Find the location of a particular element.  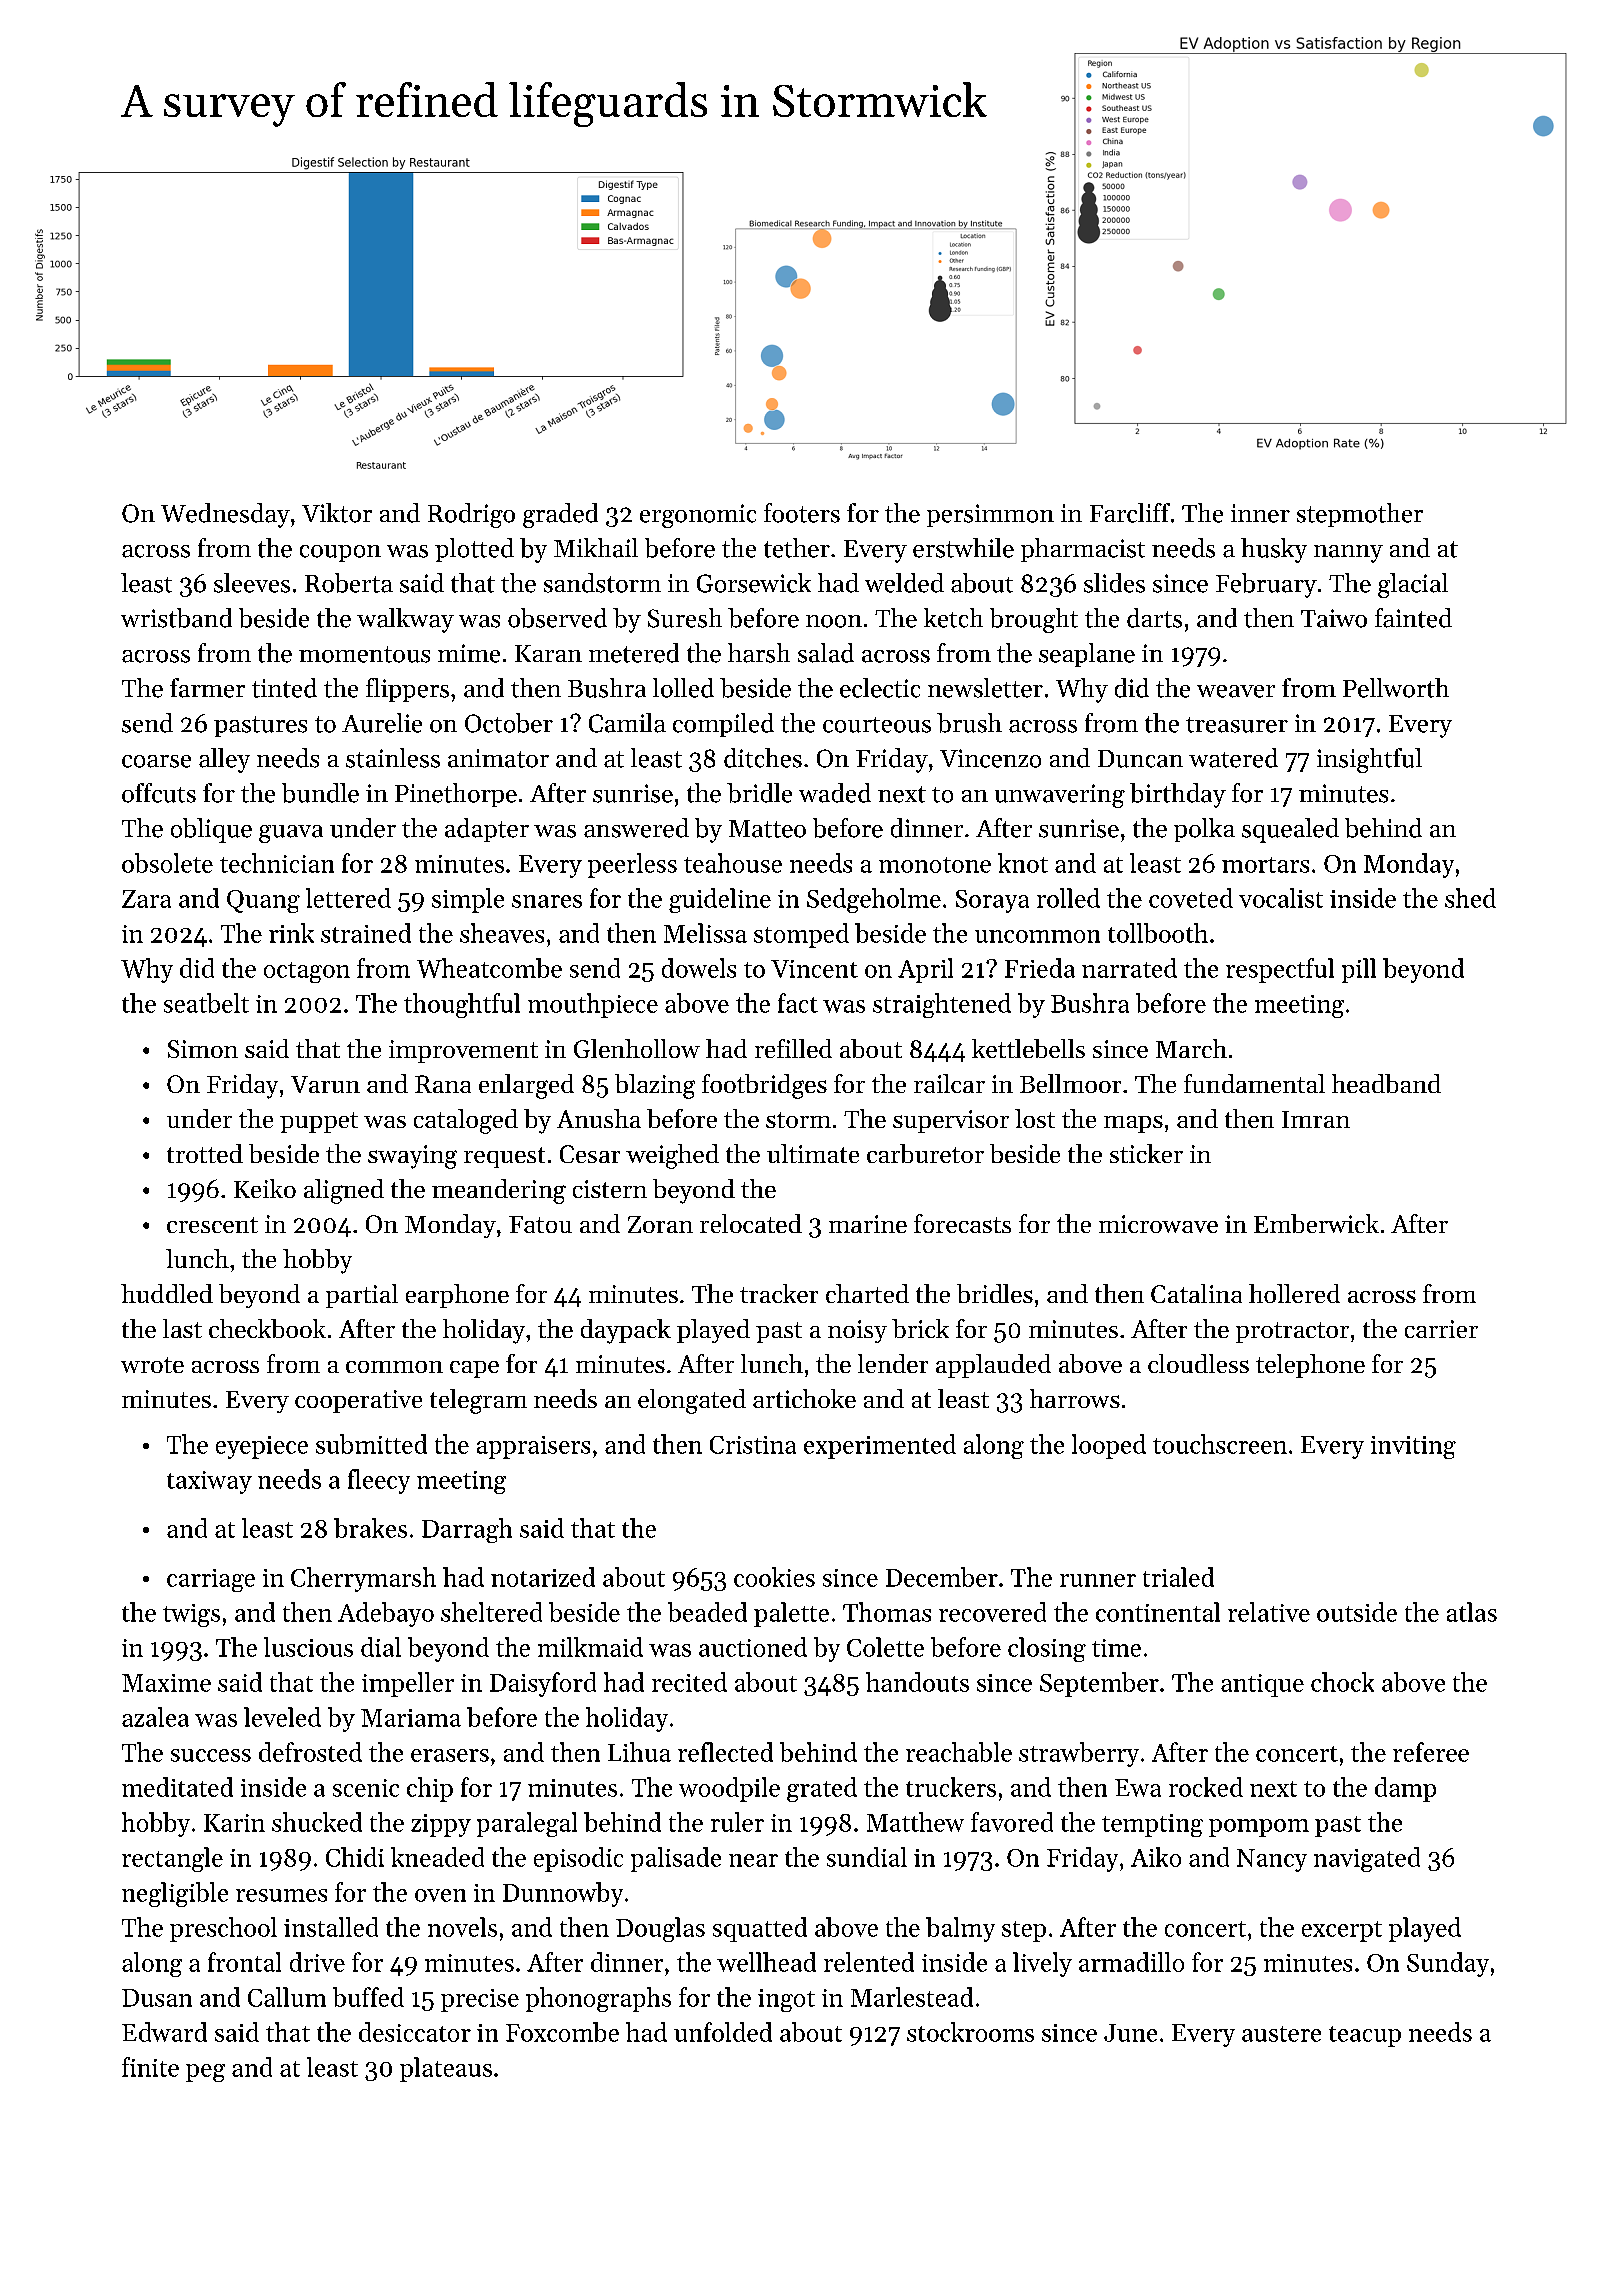

plateaus is located at coordinates (446, 2069).
